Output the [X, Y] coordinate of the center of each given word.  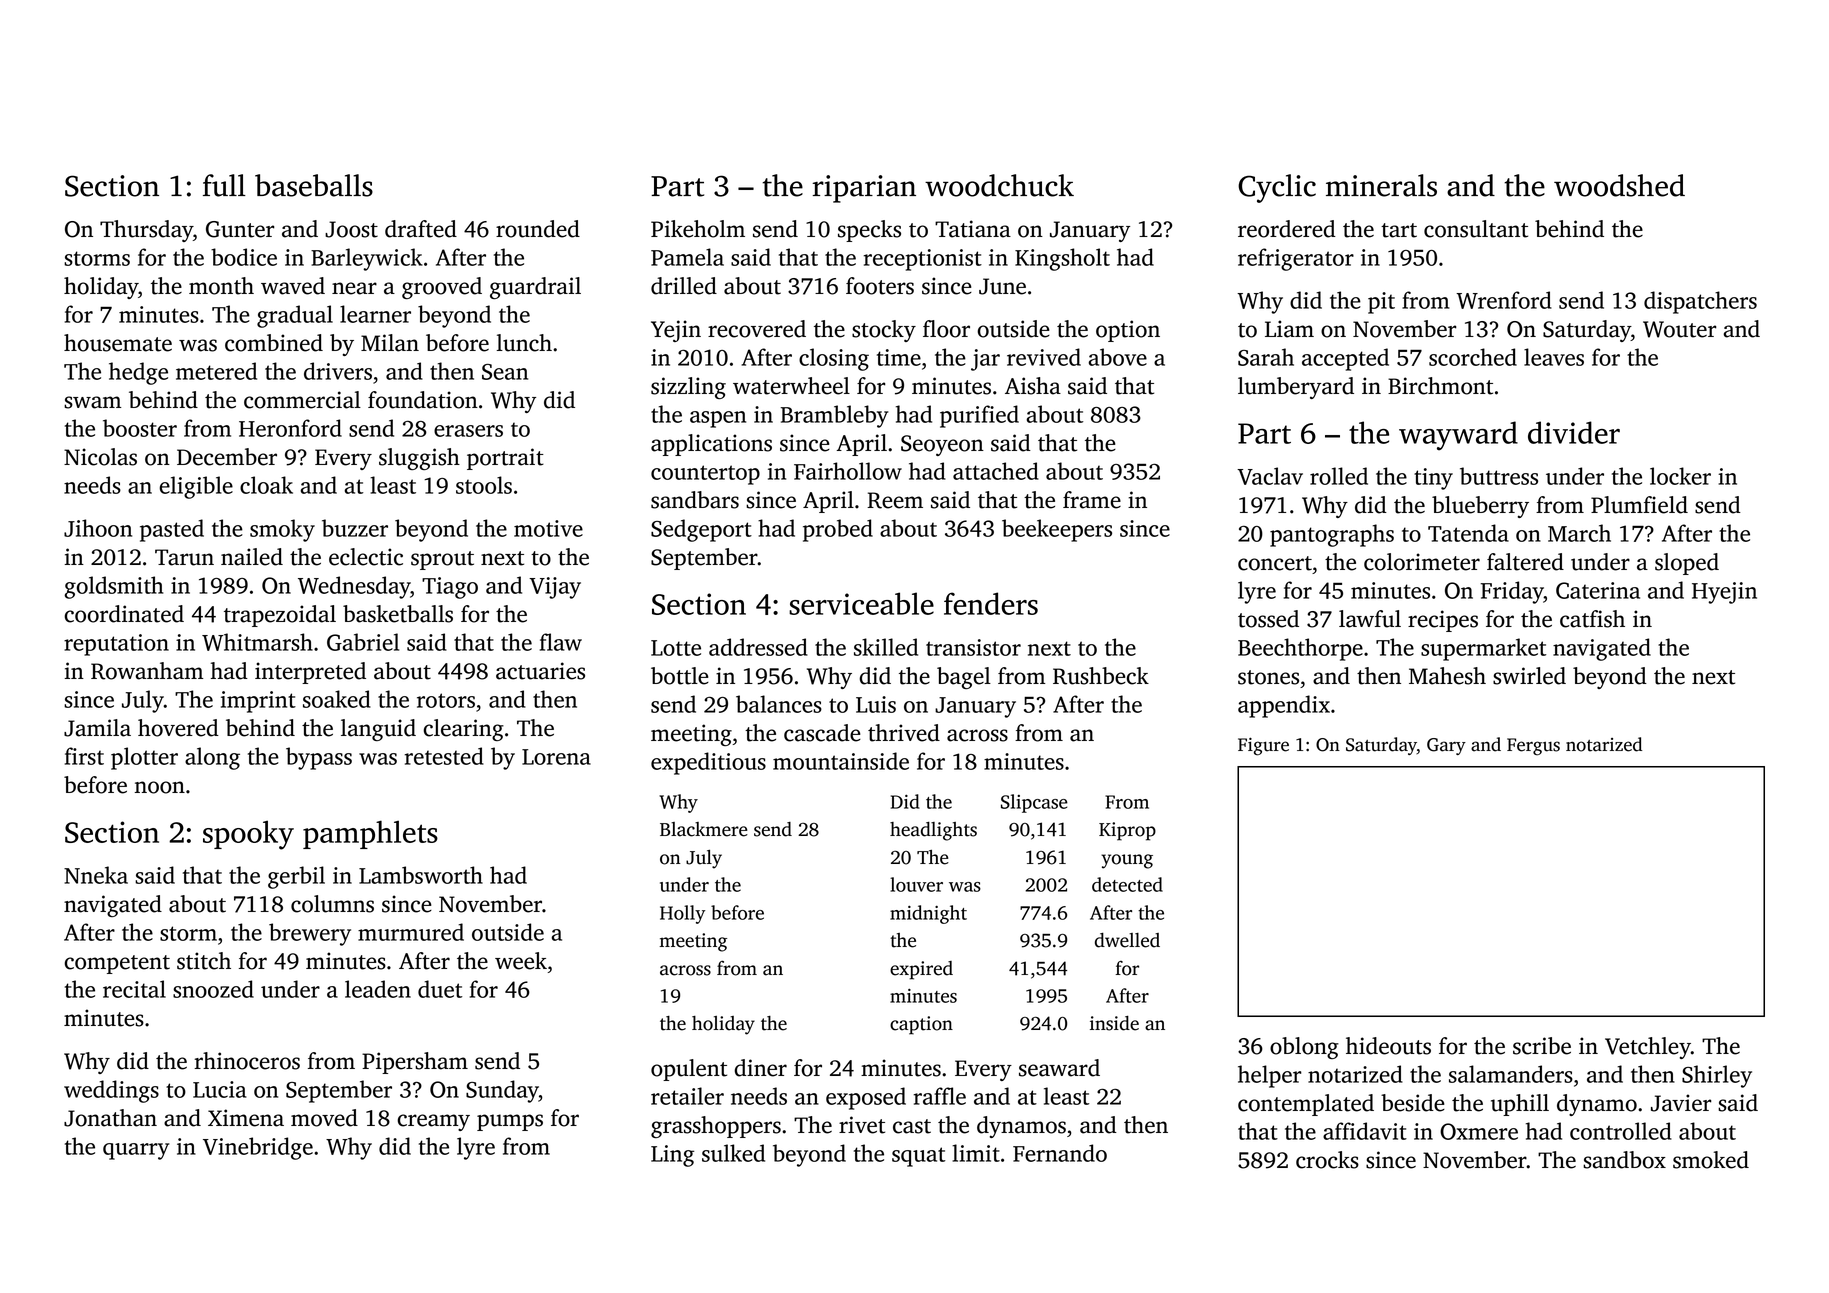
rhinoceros [247, 1061]
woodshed [1619, 185]
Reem [895, 500]
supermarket [1483, 649]
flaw [561, 642]
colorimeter [1422, 562]
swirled [1529, 676]
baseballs [314, 185]
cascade [822, 733]
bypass [319, 758]
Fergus [1533, 747]
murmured [411, 932]
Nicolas [100, 457]
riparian [864, 189]
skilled [886, 647]
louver [916, 884]
